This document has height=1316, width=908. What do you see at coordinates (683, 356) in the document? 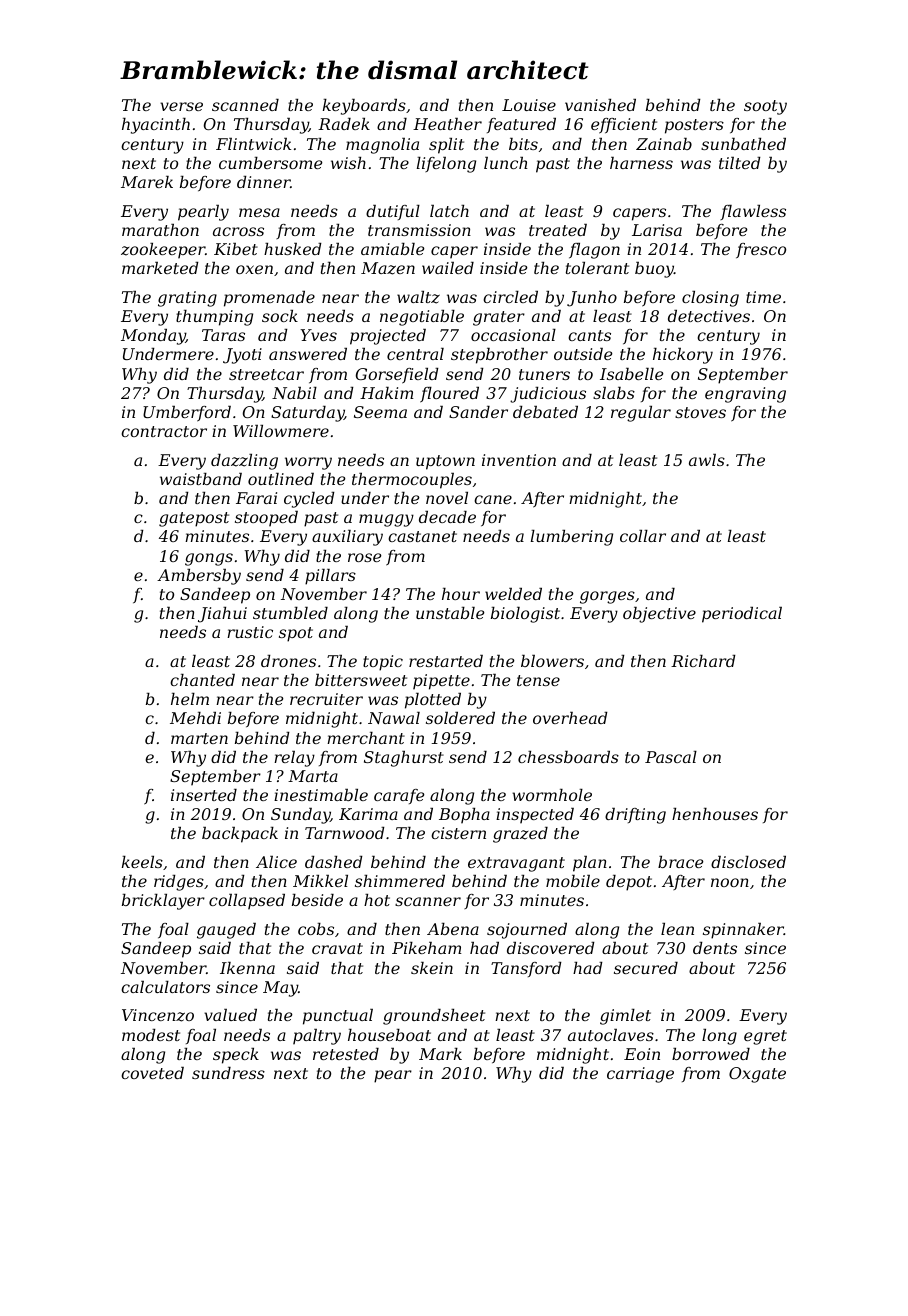
I see `hickory` at bounding box center [683, 356].
